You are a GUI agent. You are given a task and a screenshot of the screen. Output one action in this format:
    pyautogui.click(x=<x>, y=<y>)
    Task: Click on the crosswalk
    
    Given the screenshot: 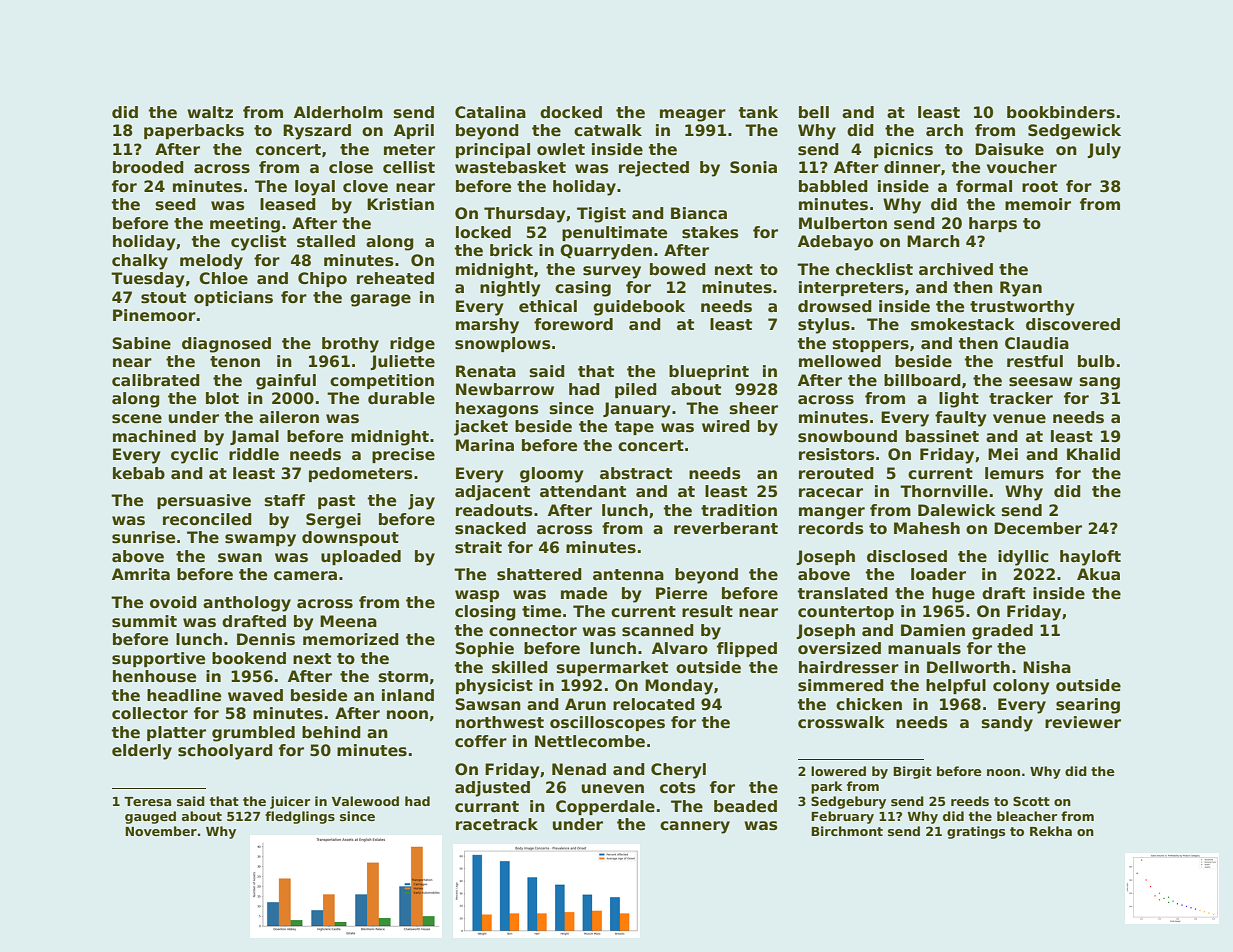 What is the action you would take?
    pyautogui.click(x=841, y=722)
